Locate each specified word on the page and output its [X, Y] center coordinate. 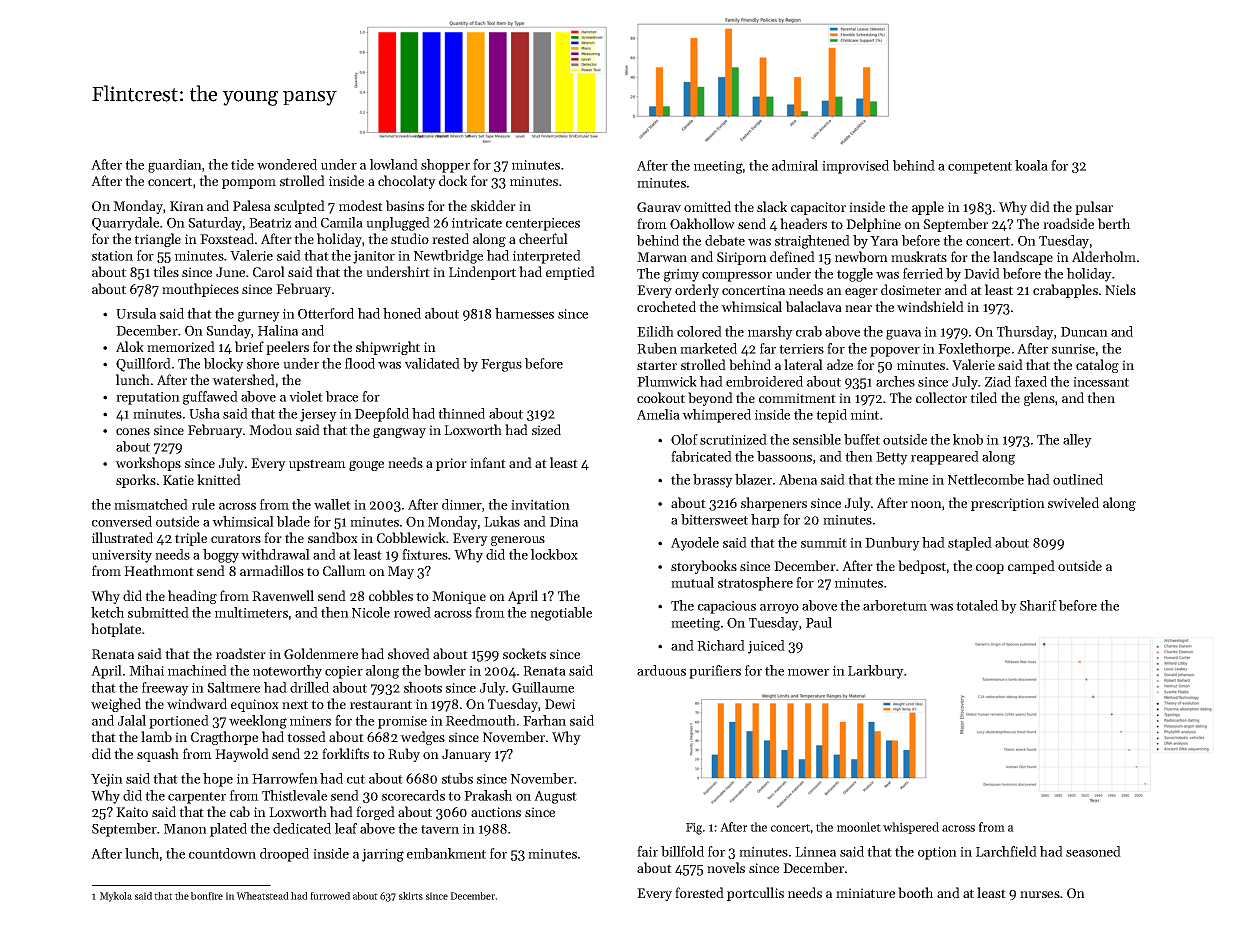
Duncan [1084, 332]
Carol [269, 271]
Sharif [1038, 605]
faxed [1031, 381]
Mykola [116, 897]
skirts [411, 896]
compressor [737, 276]
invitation [540, 505]
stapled [970, 544]
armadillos [272, 570]
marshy [770, 333]
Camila [342, 222]
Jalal [132, 720]
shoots [423, 687]
